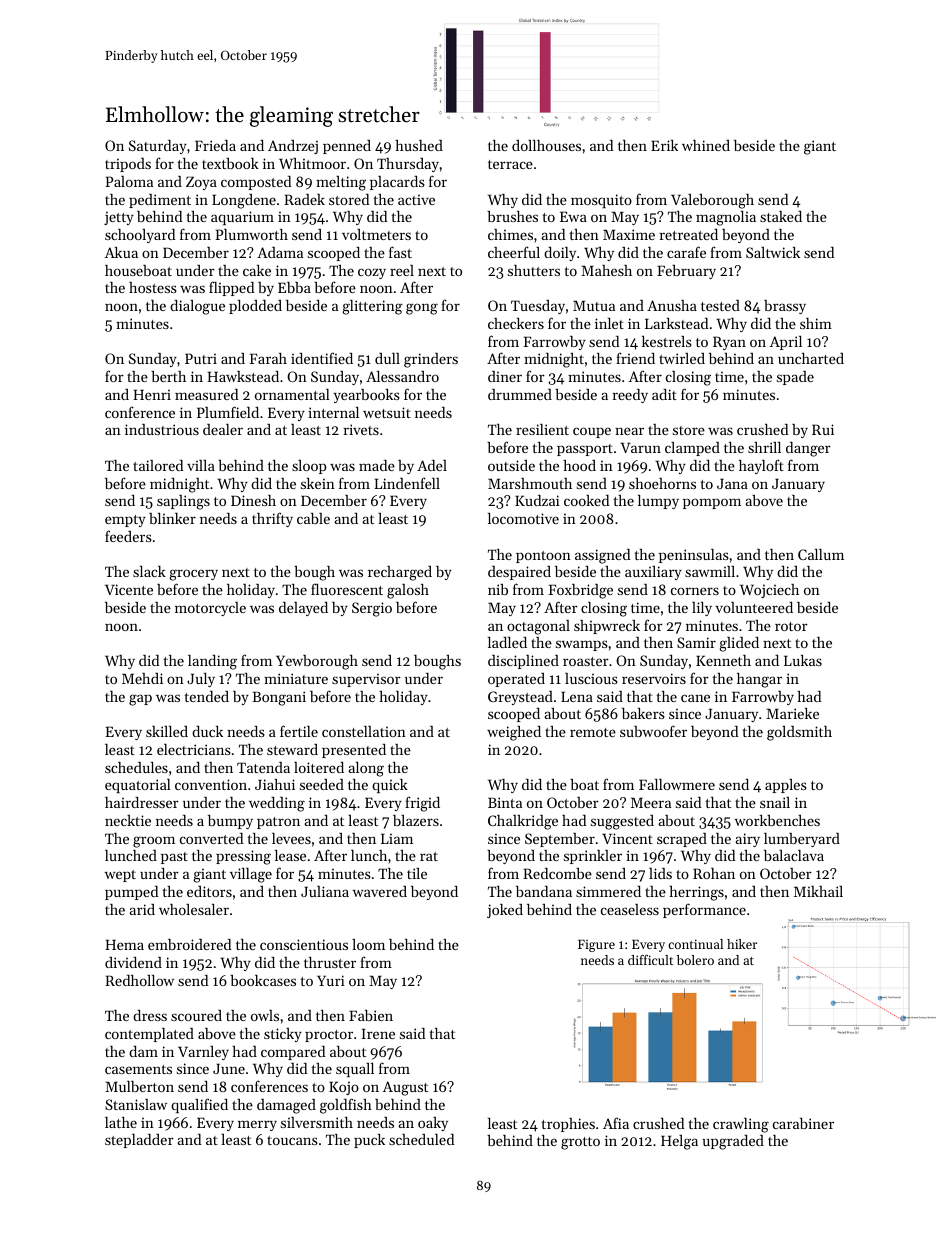 This screenshot has width=952, height=1233. What do you see at coordinates (211, 784) in the screenshot?
I see `convention` at bounding box center [211, 784].
